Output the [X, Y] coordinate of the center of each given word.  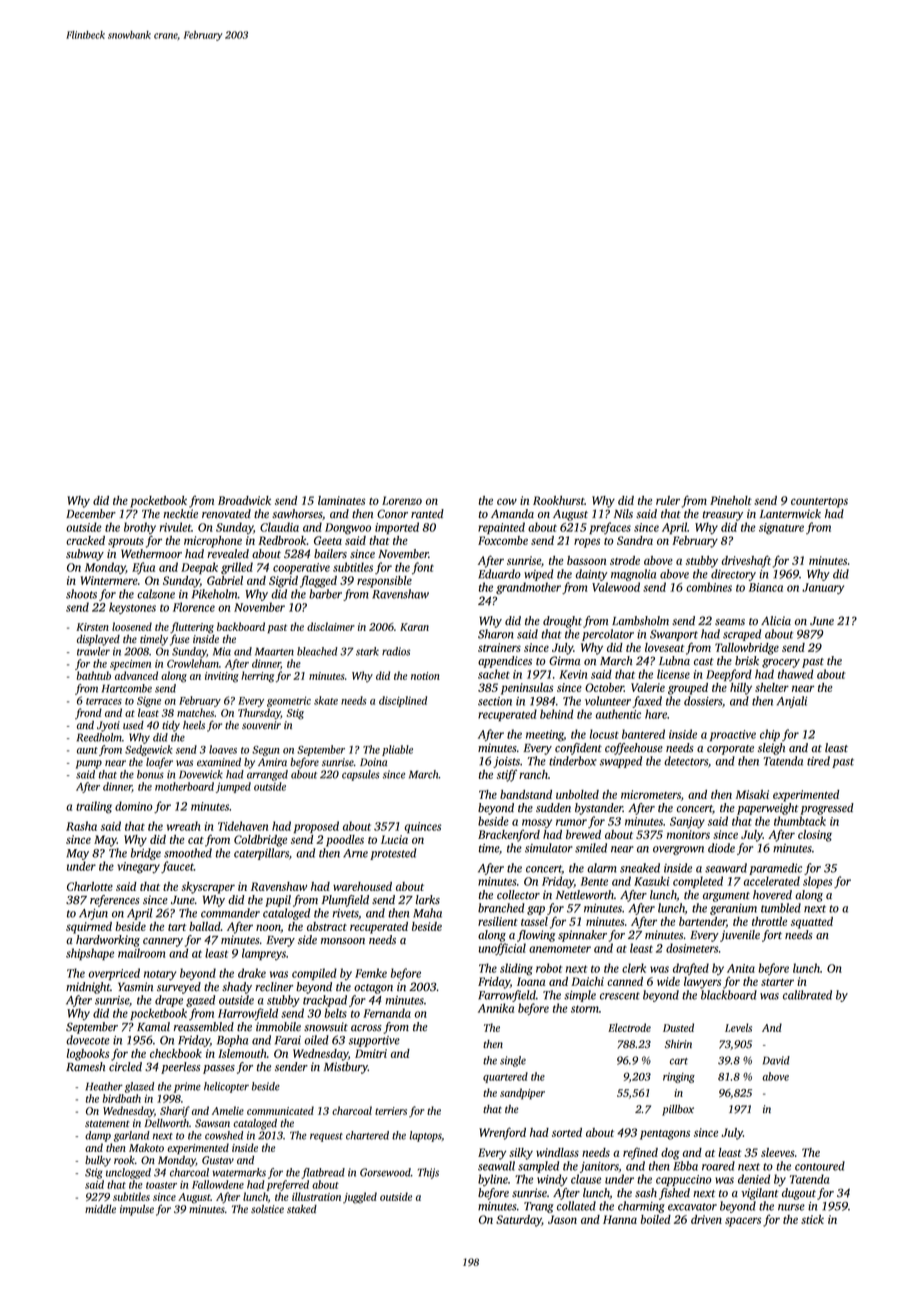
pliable [397, 750]
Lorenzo [402, 500]
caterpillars [261, 854]
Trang [539, 1207]
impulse [137, 1210]
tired [818, 761]
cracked [85, 540]
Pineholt [731, 500]
